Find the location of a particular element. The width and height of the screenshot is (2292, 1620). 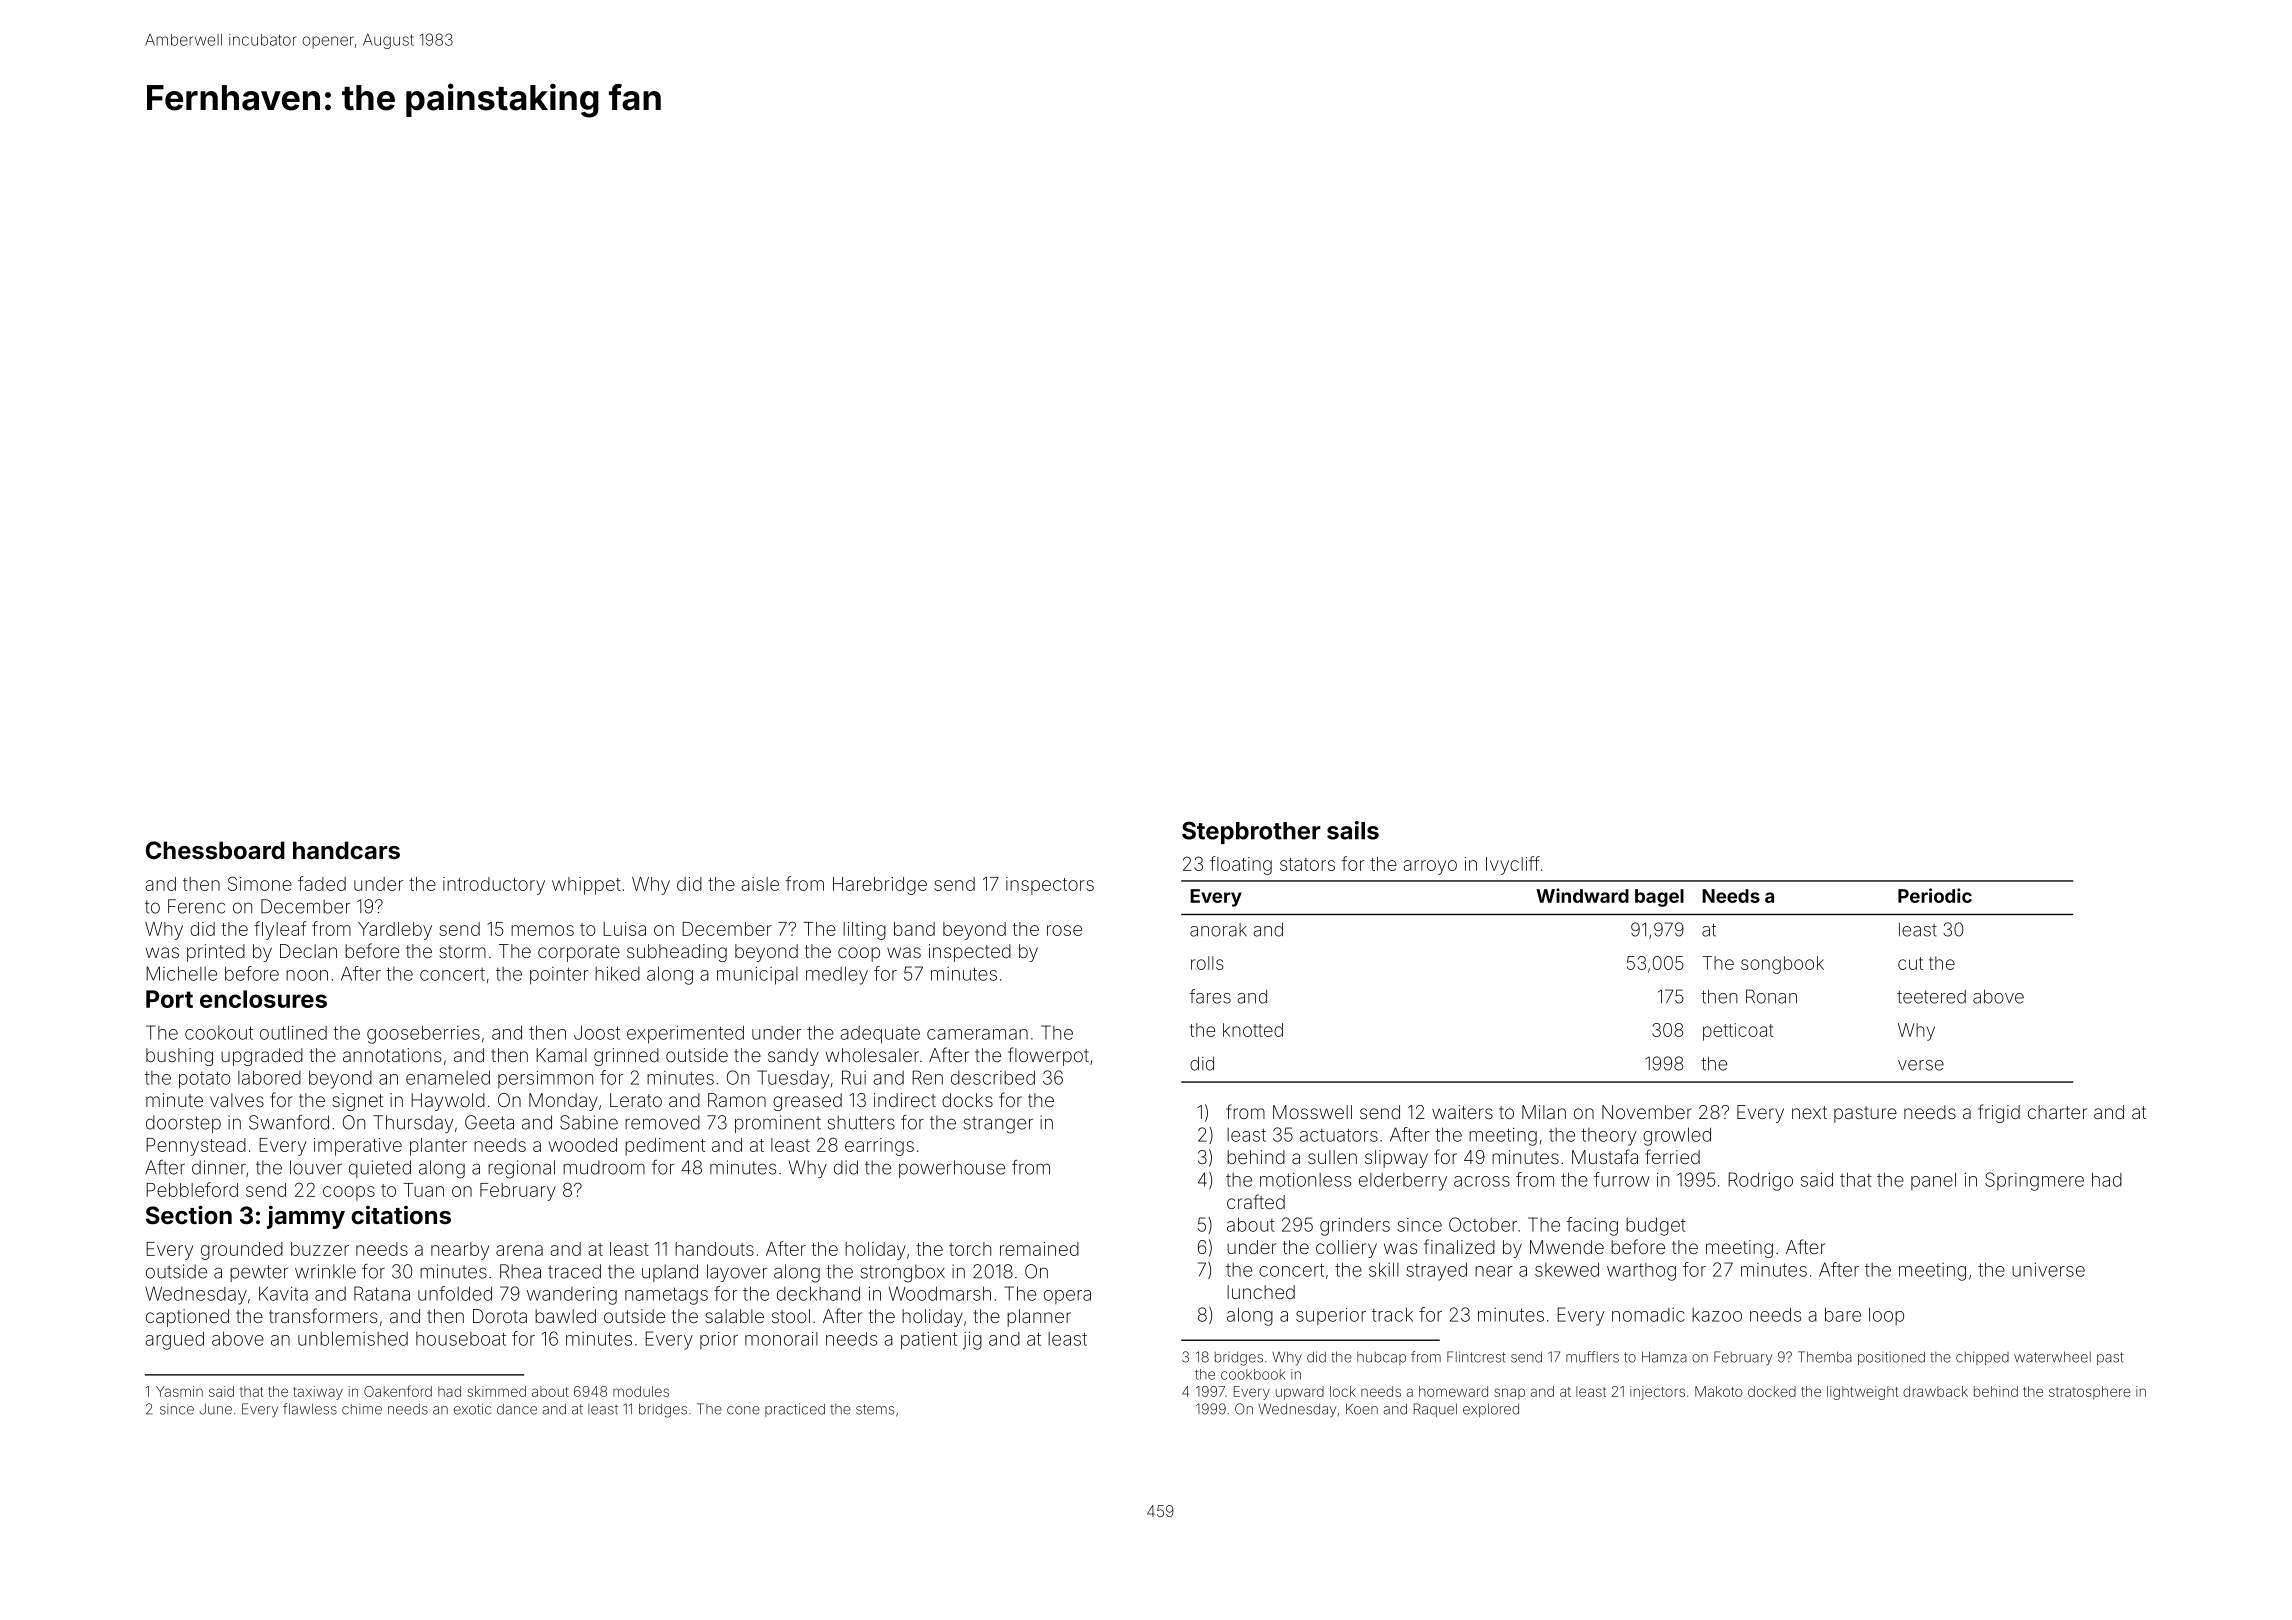

petticoat is located at coordinates (1738, 1032).
